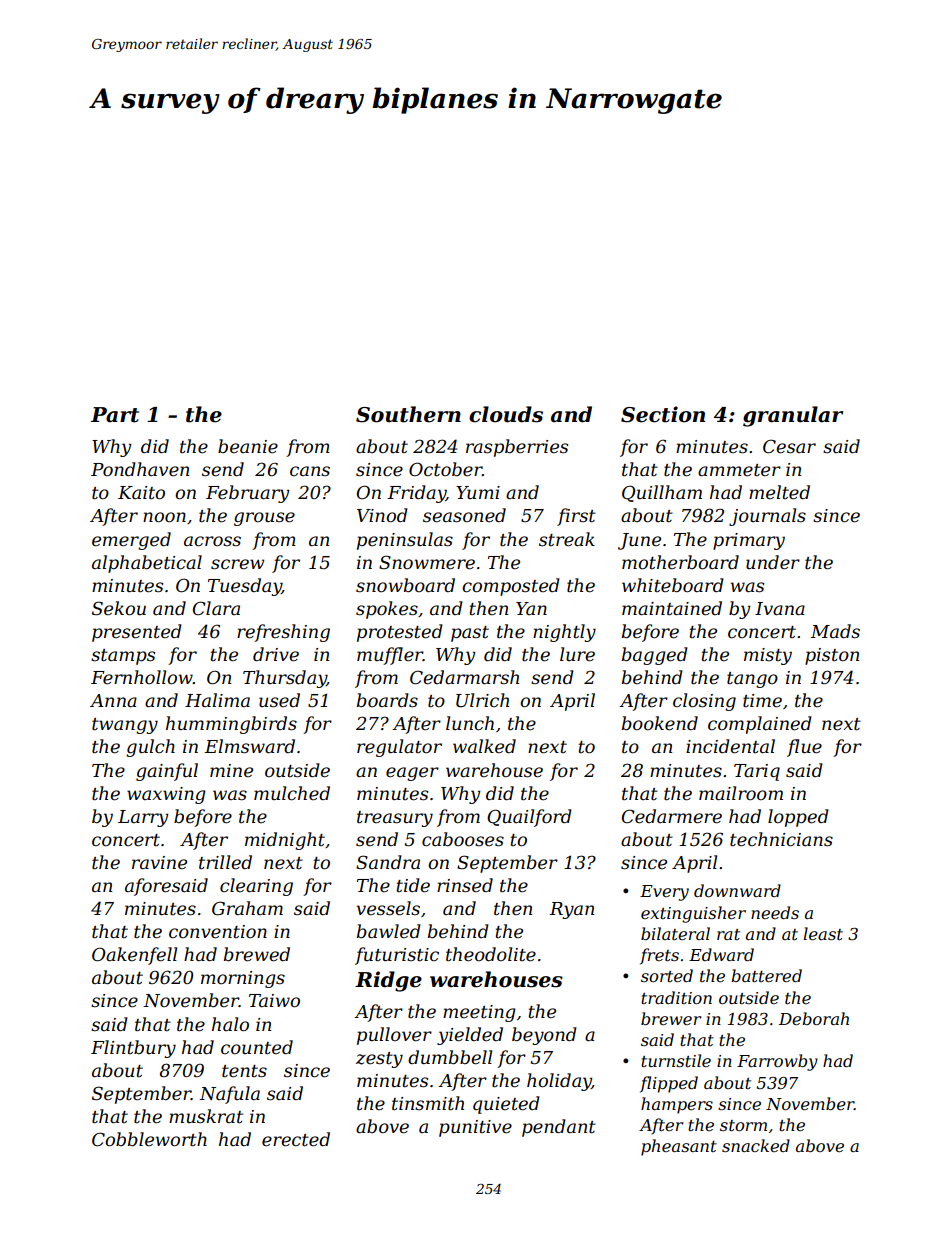 This screenshot has height=1233, width=952. I want to click on eager, so click(412, 774).
